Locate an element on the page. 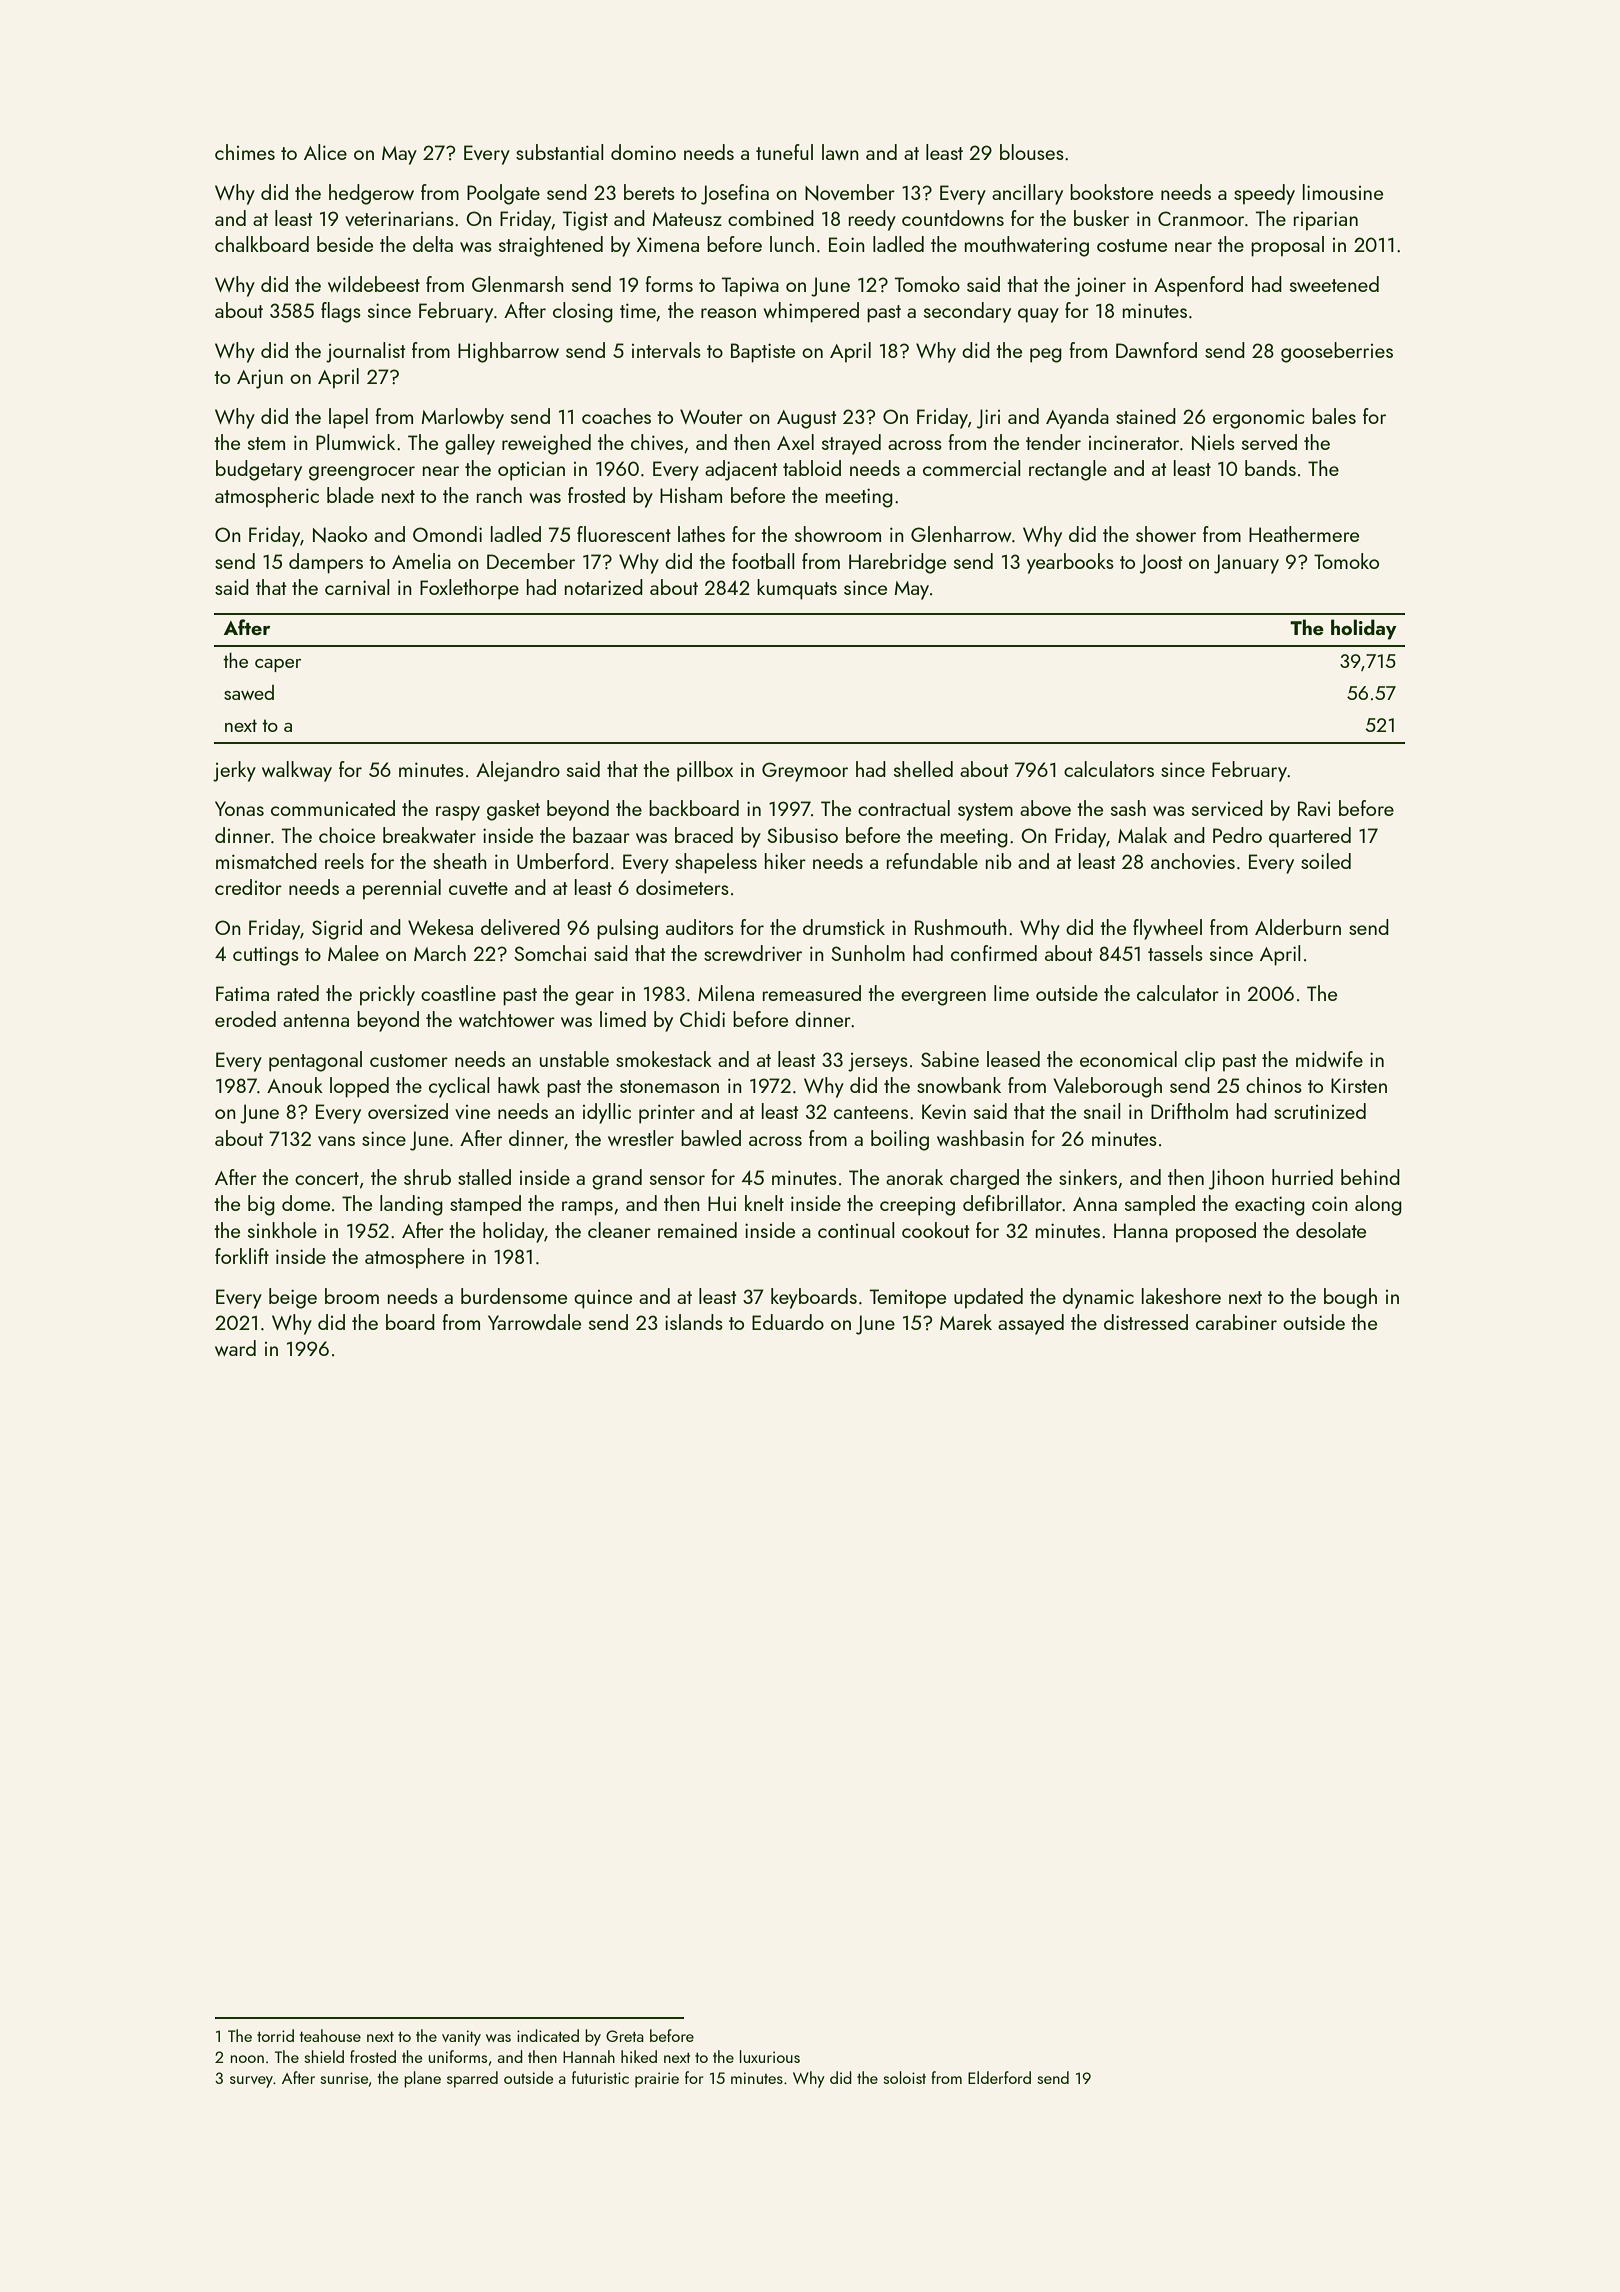 This document has height=2292, width=1620. ergonomic is located at coordinates (1258, 419).
